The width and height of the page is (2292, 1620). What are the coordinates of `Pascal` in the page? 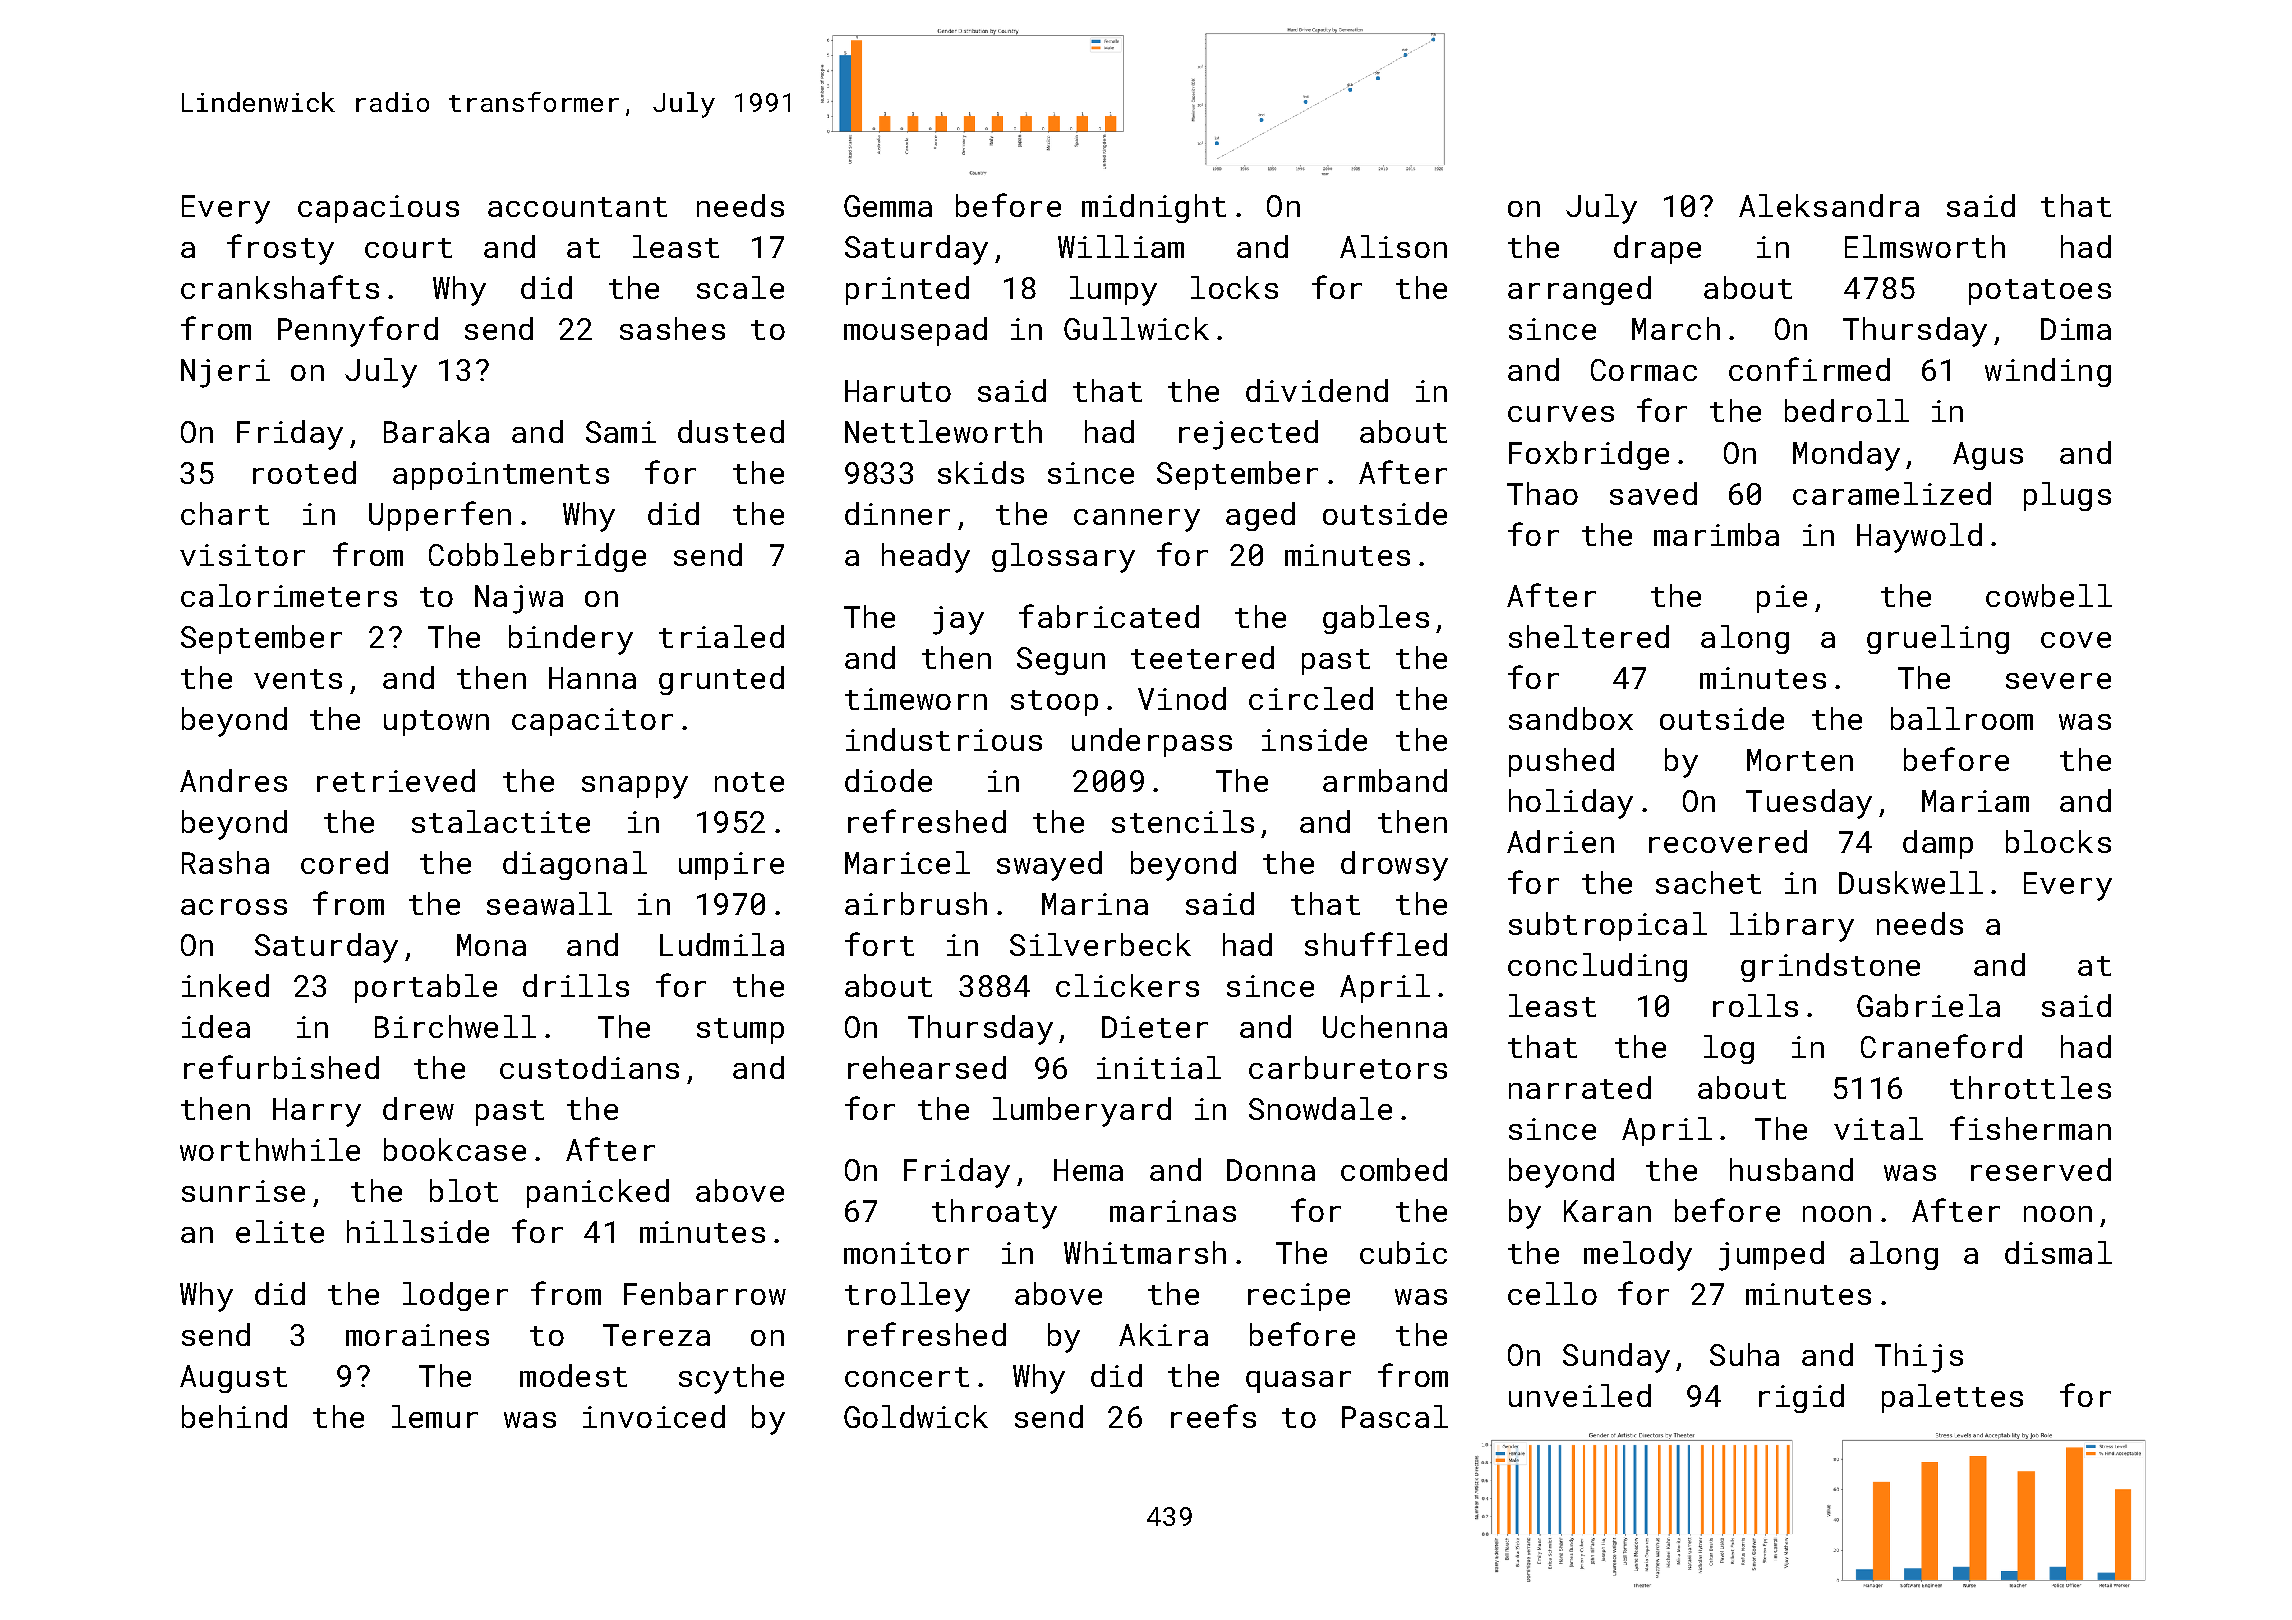 It's located at (1395, 1416).
